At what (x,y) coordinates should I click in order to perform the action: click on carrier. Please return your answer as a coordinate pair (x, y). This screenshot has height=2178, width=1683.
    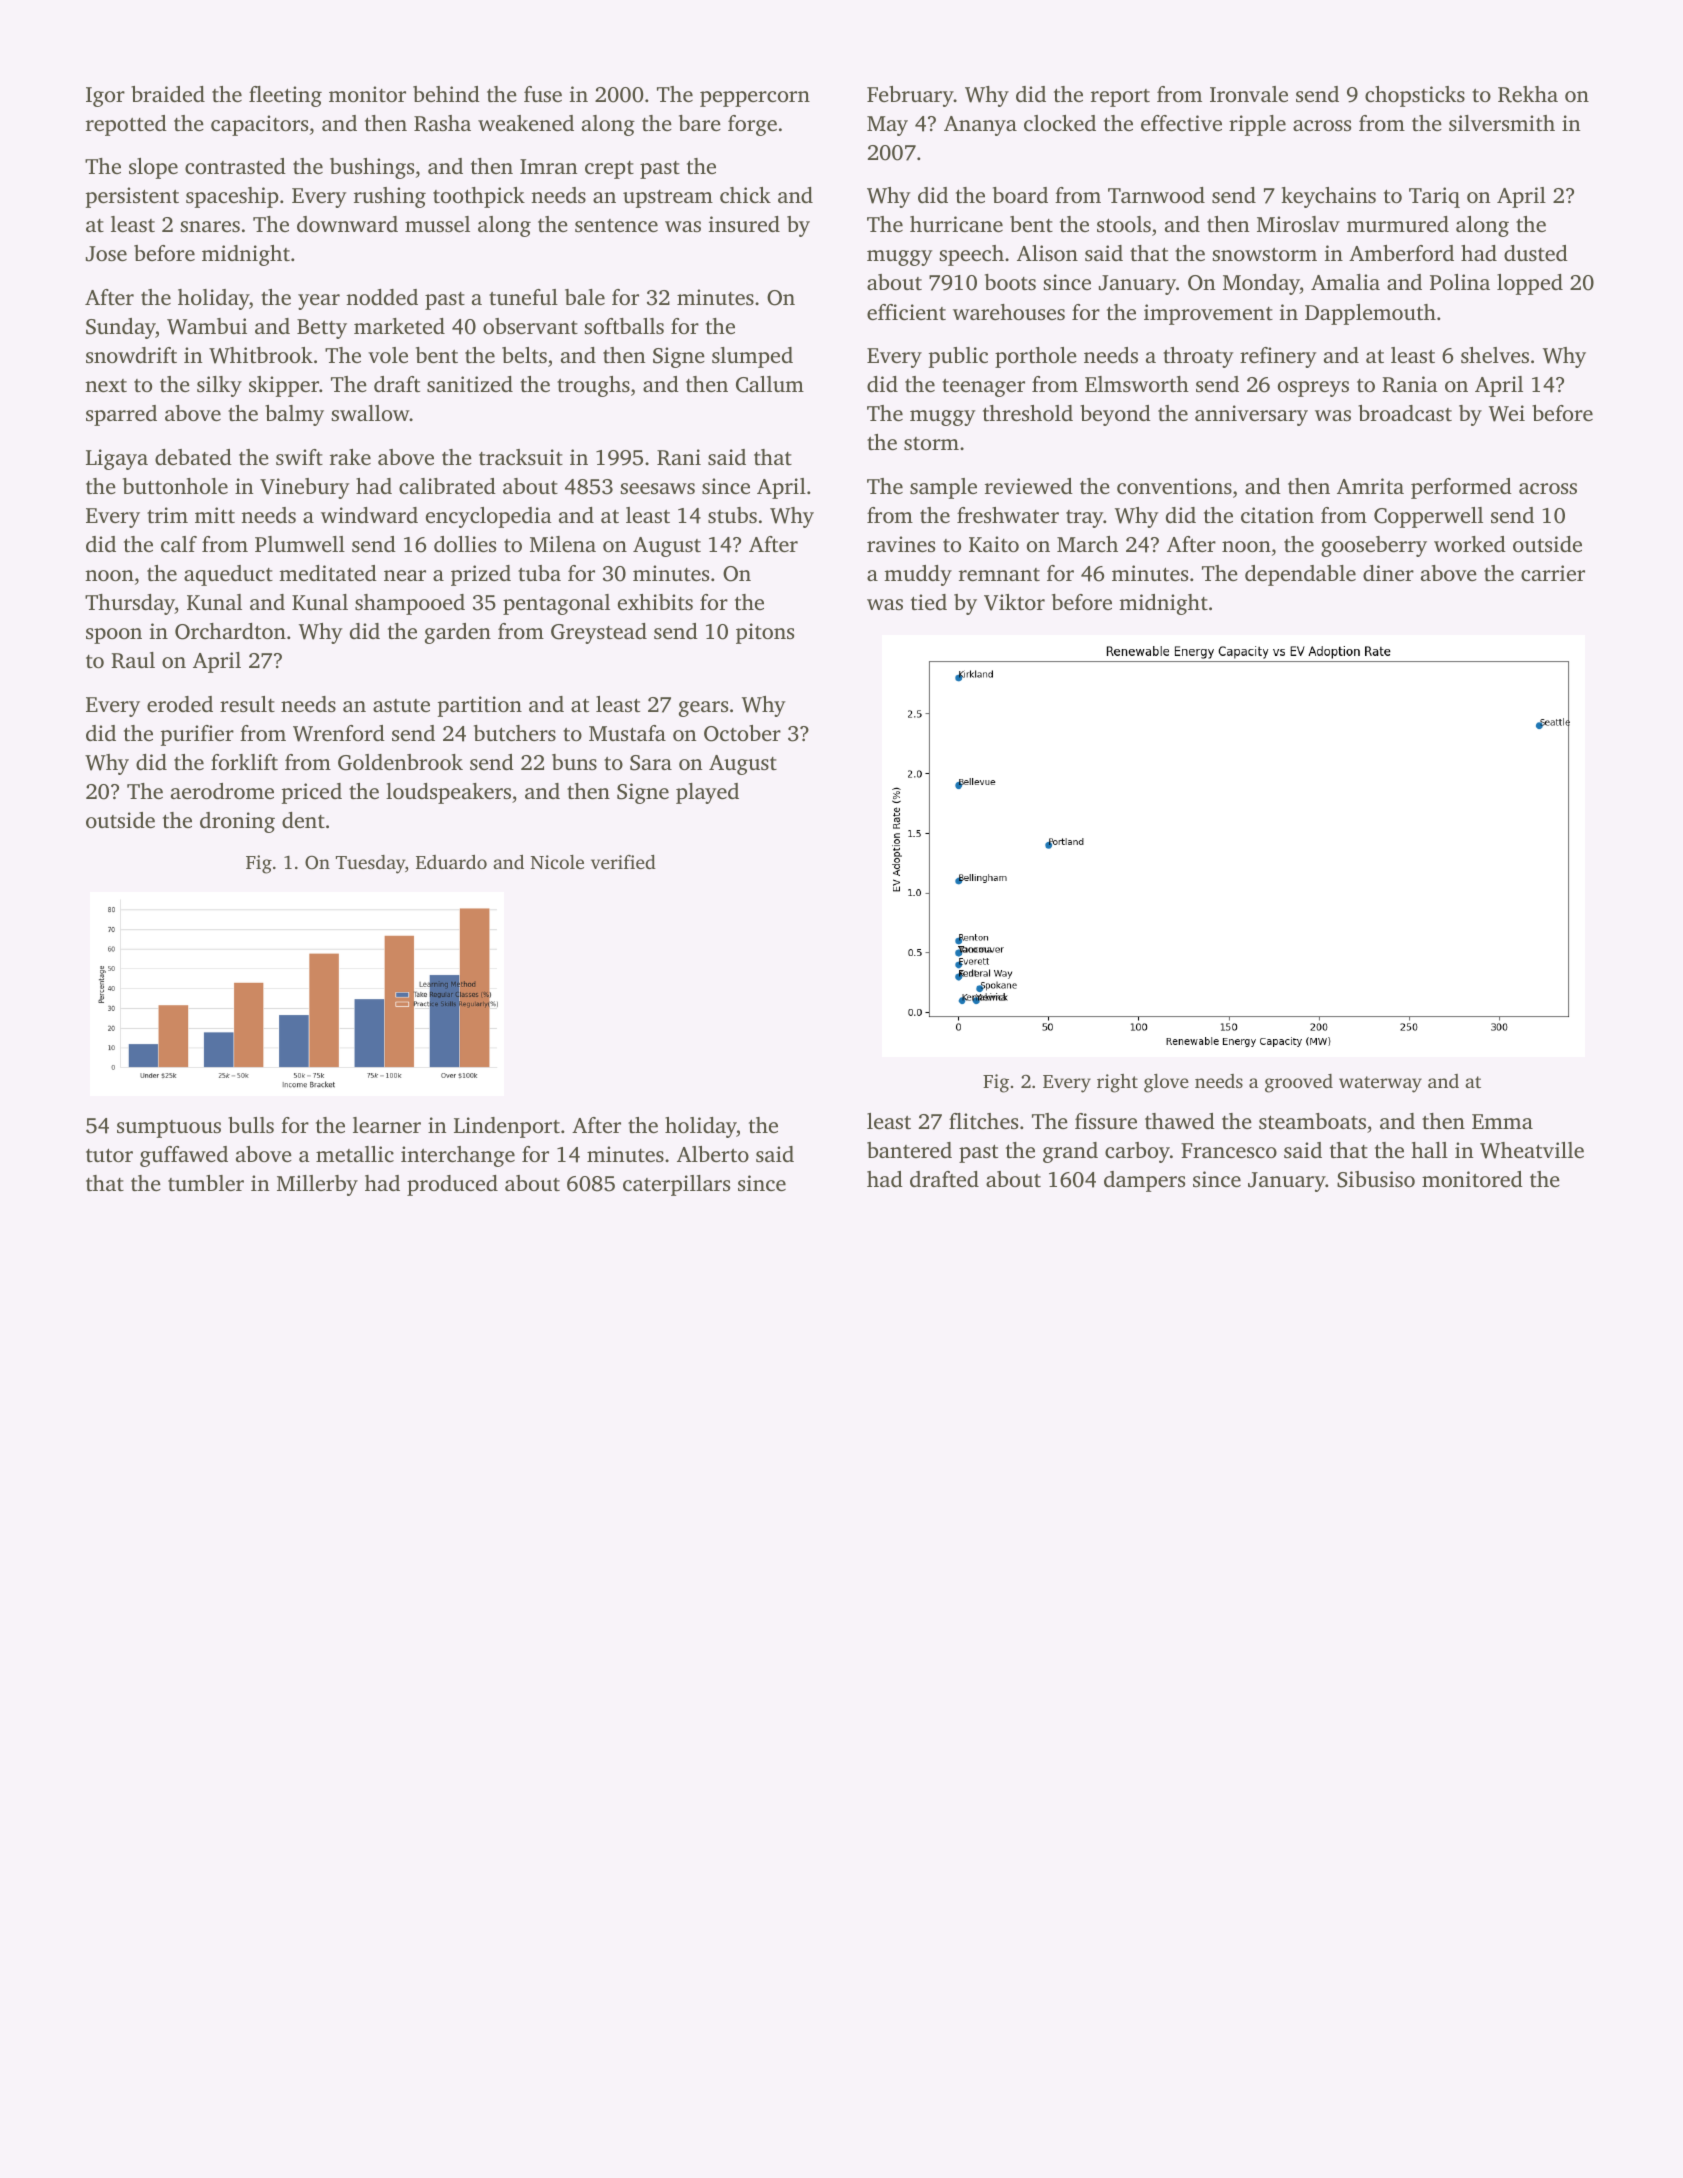
    Looking at the image, I should click on (1553, 573).
